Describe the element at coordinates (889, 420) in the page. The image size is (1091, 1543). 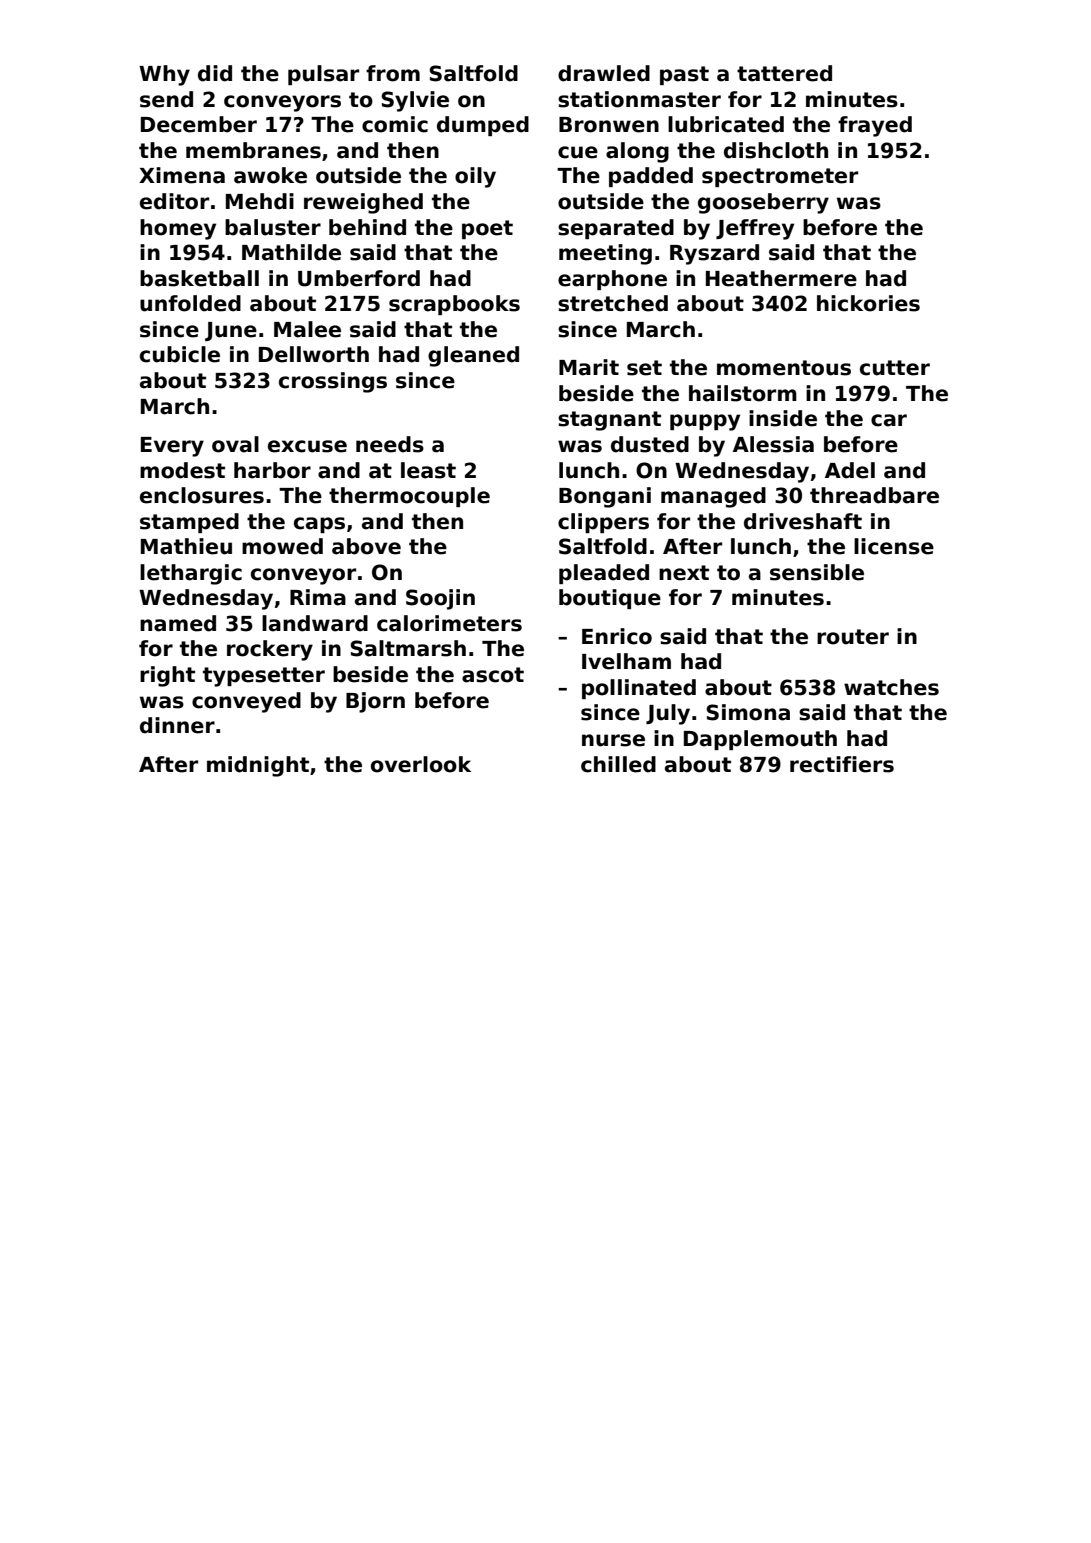
I see `car` at that location.
